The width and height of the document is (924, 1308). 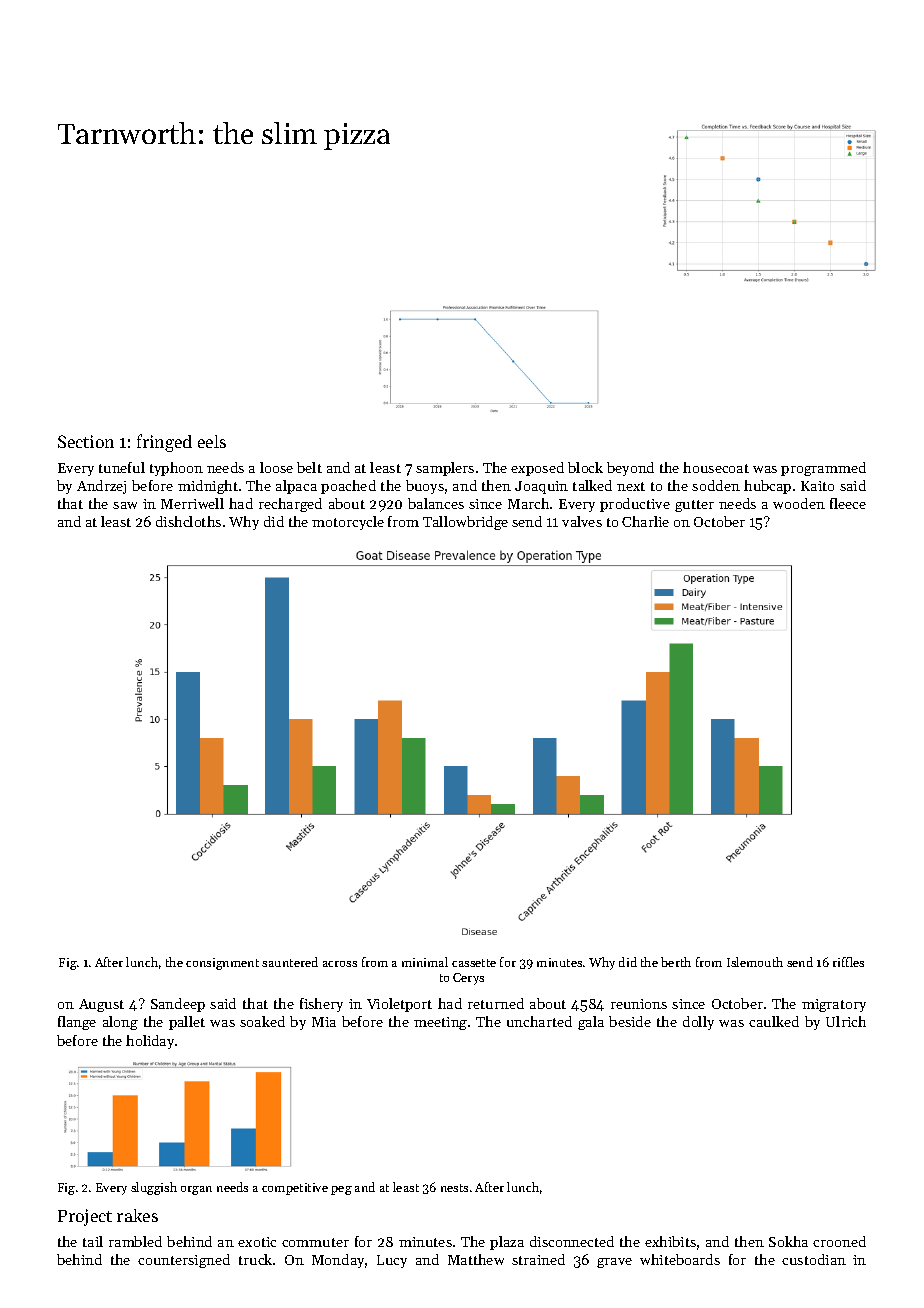 I want to click on consignment, so click(x=222, y=964).
